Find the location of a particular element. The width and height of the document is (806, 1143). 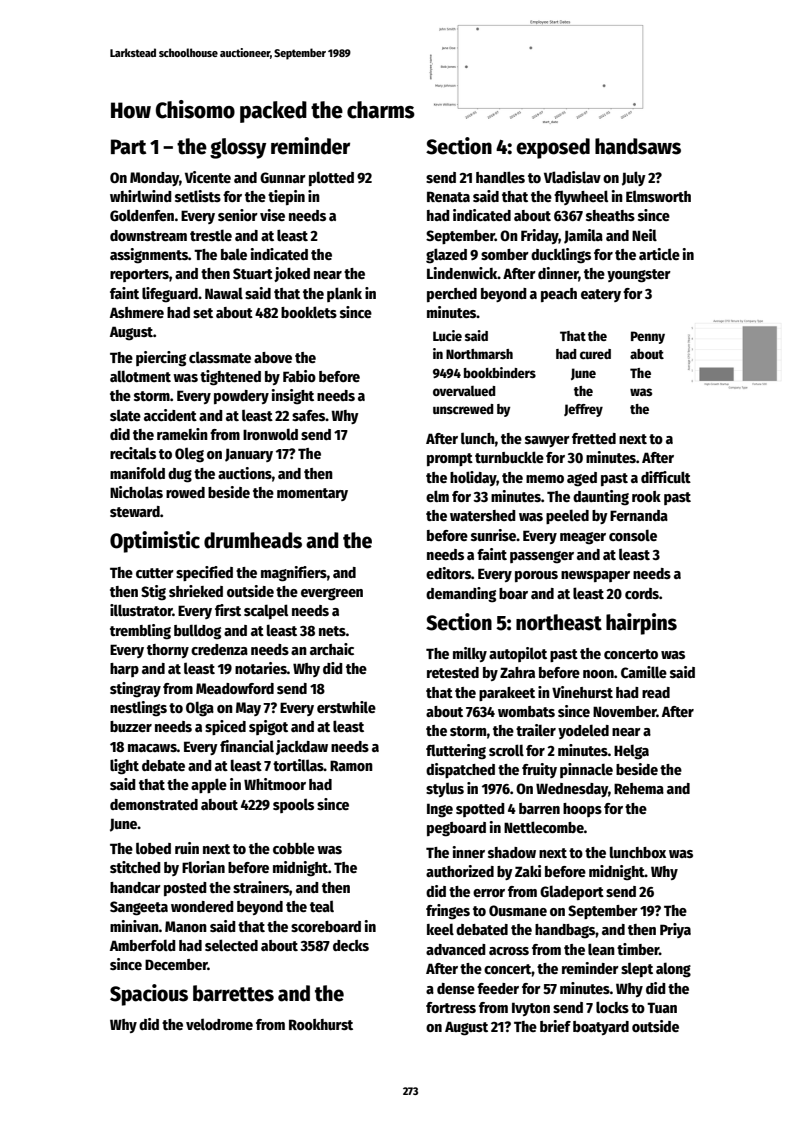

safes is located at coordinates (309, 415).
